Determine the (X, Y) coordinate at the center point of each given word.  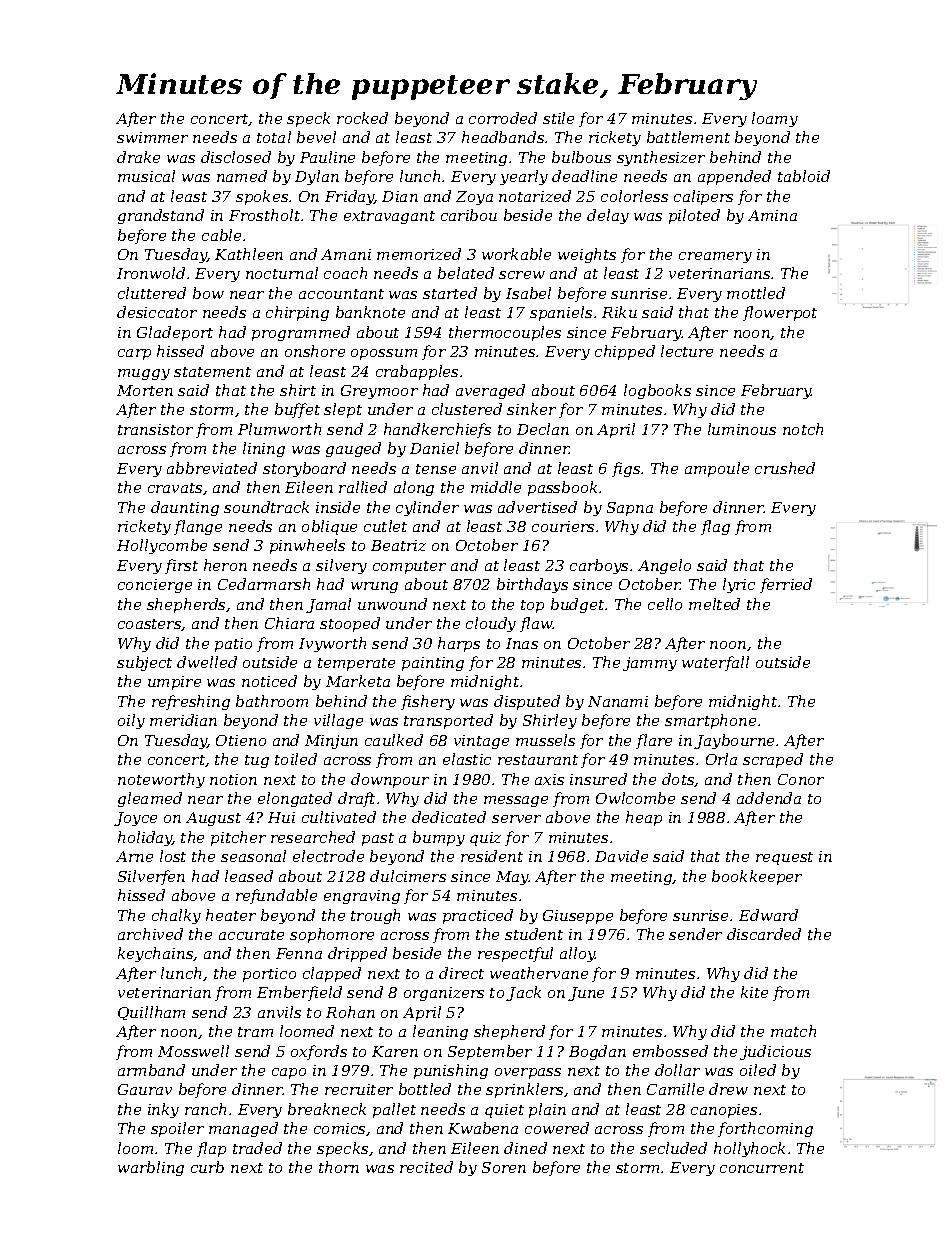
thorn (339, 1167)
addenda (769, 798)
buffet (297, 410)
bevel (316, 137)
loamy (775, 119)
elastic (467, 759)
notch (803, 429)
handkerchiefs (437, 430)
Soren (504, 1167)
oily (131, 721)
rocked (362, 118)
